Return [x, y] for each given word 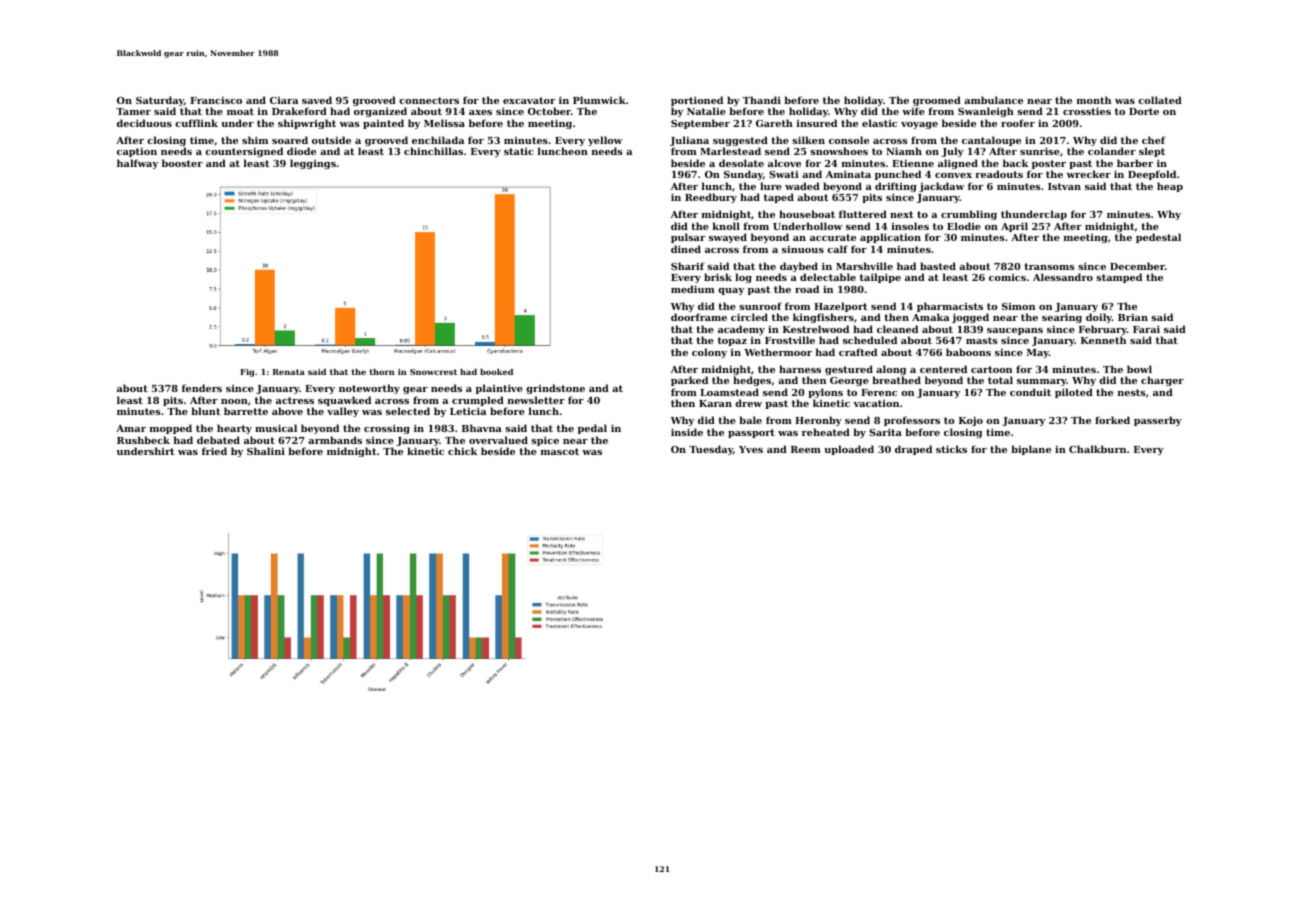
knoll [726, 226]
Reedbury [711, 198]
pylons [825, 393]
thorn [382, 371]
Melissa [444, 123]
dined [686, 249]
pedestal [1158, 238]
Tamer [133, 111]
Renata [289, 372]
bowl [1139, 369]
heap [1170, 187]
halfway [137, 164]
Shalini [266, 451]
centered [943, 369]
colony [709, 353]
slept [1152, 152]
